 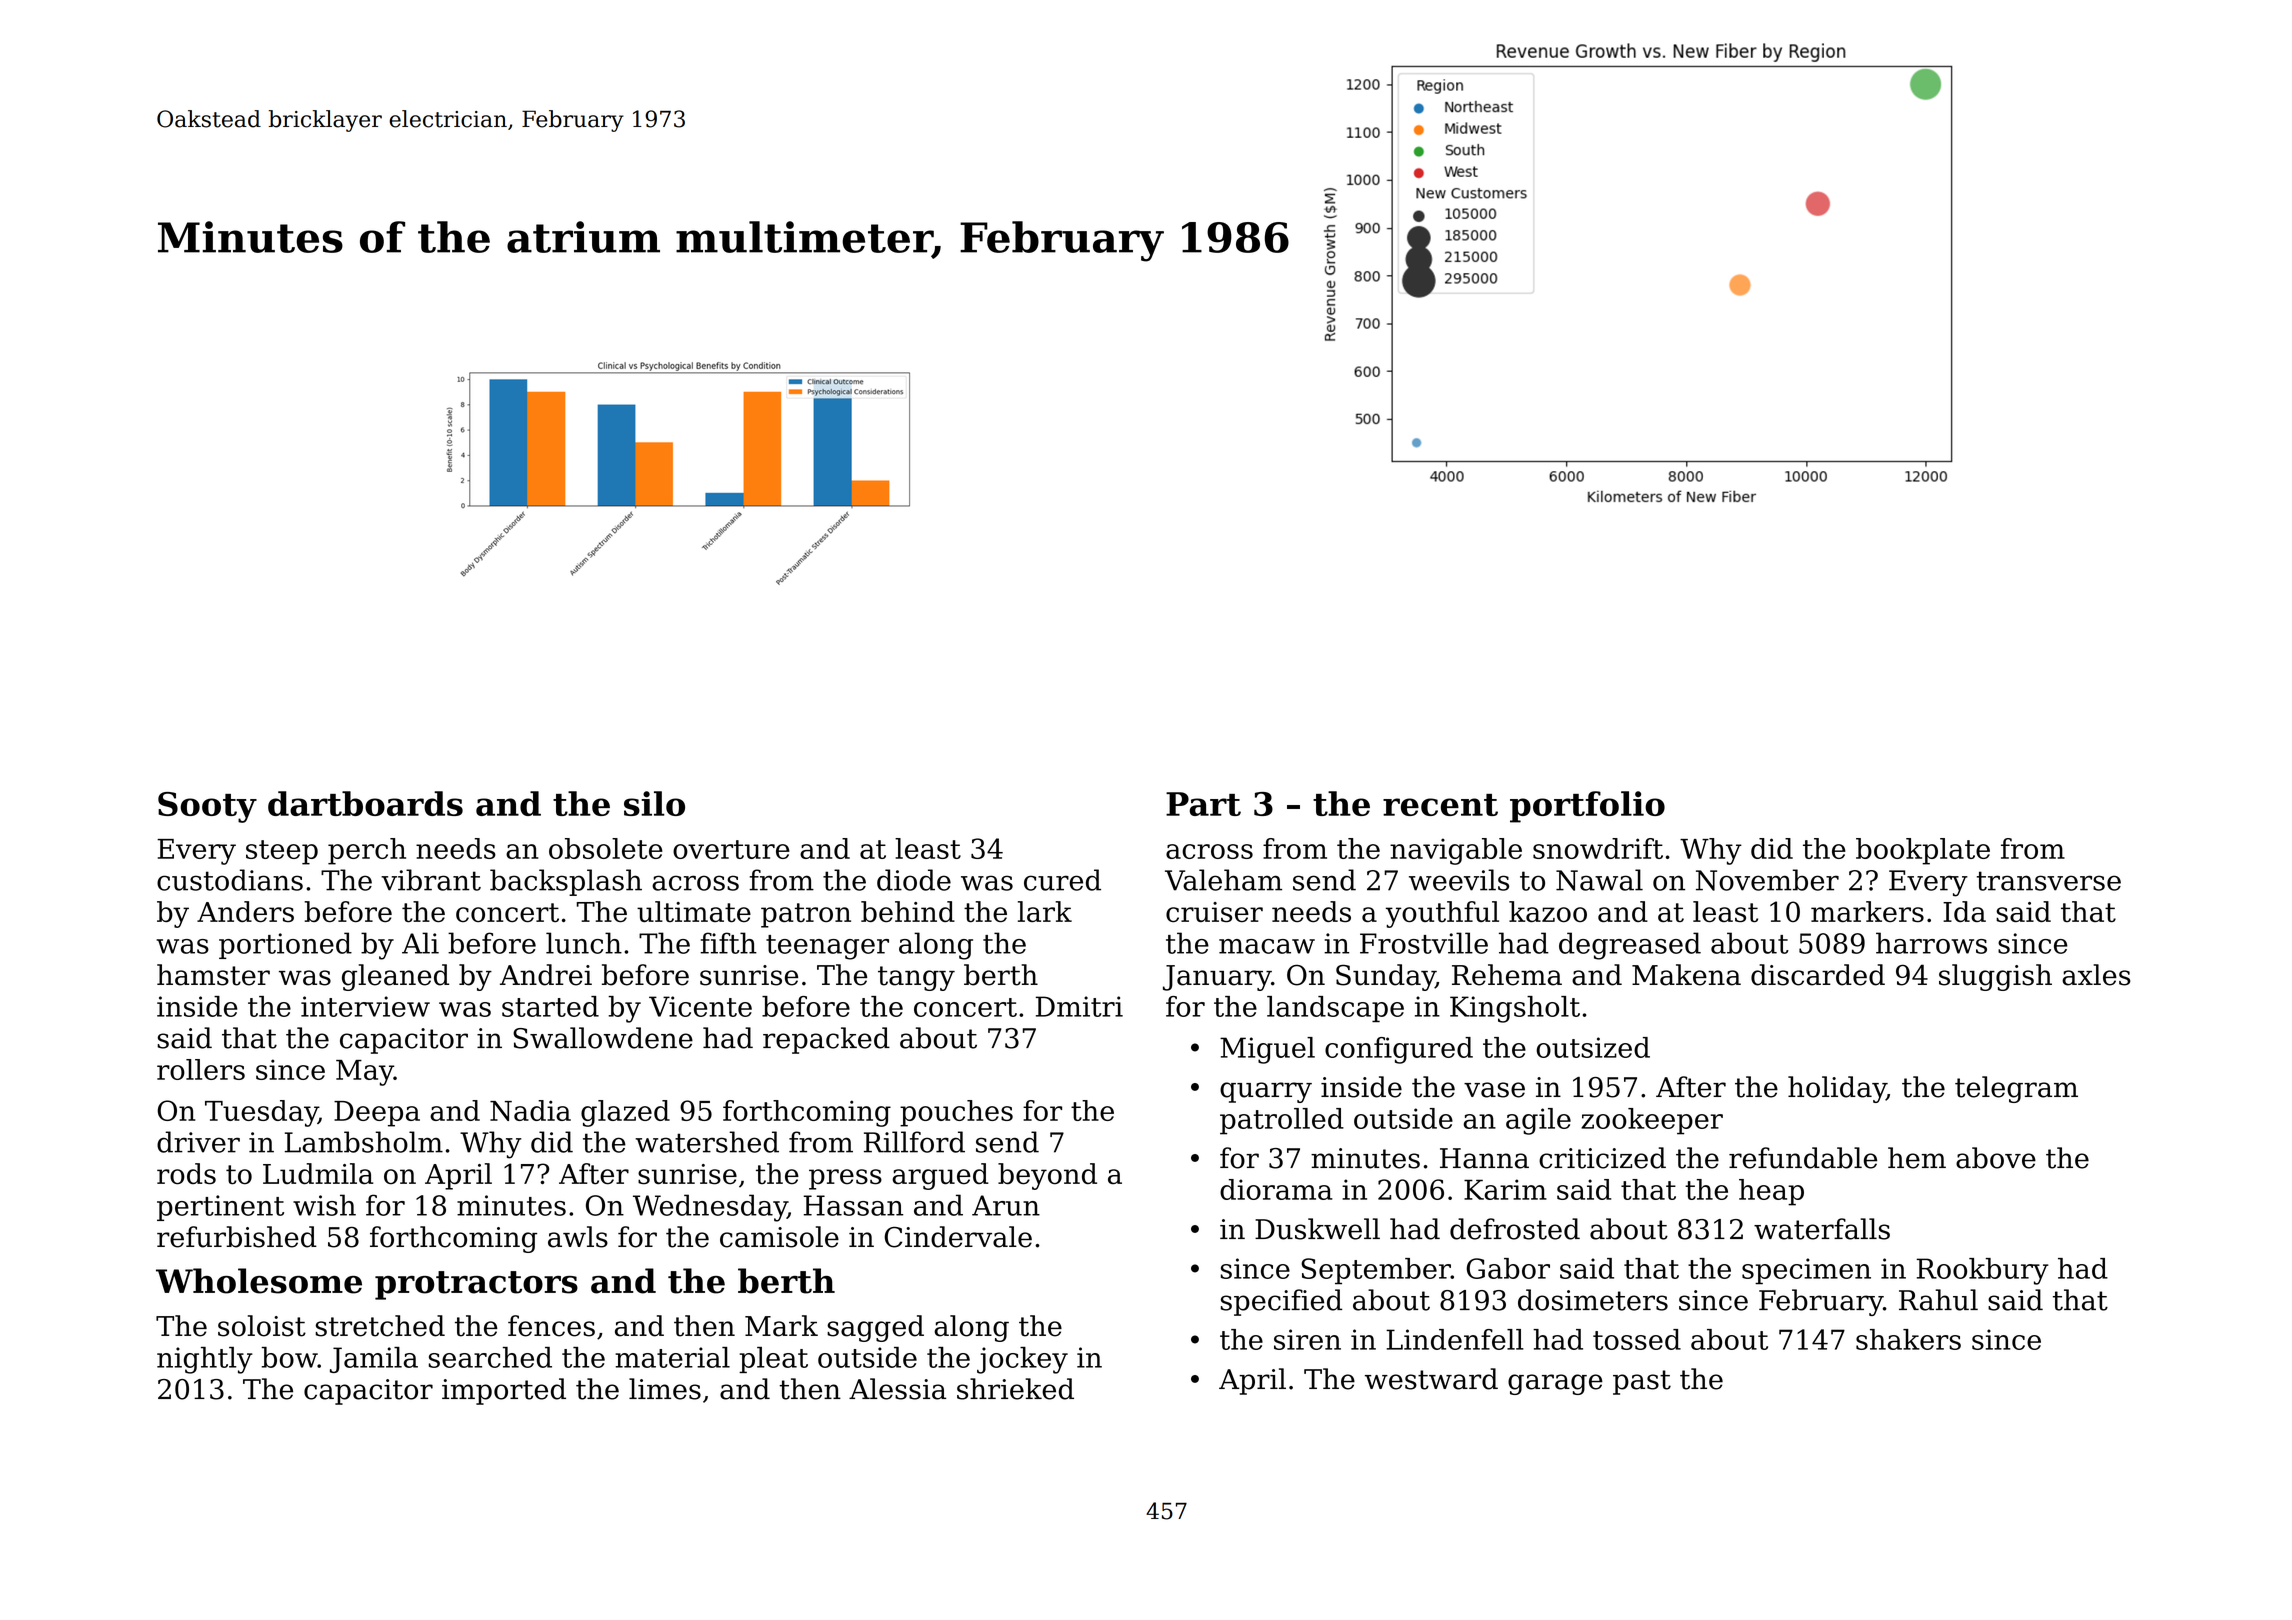 What do you see at coordinates (700, 1006) in the screenshot?
I see `Vicente` at bounding box center [700, 1006].
